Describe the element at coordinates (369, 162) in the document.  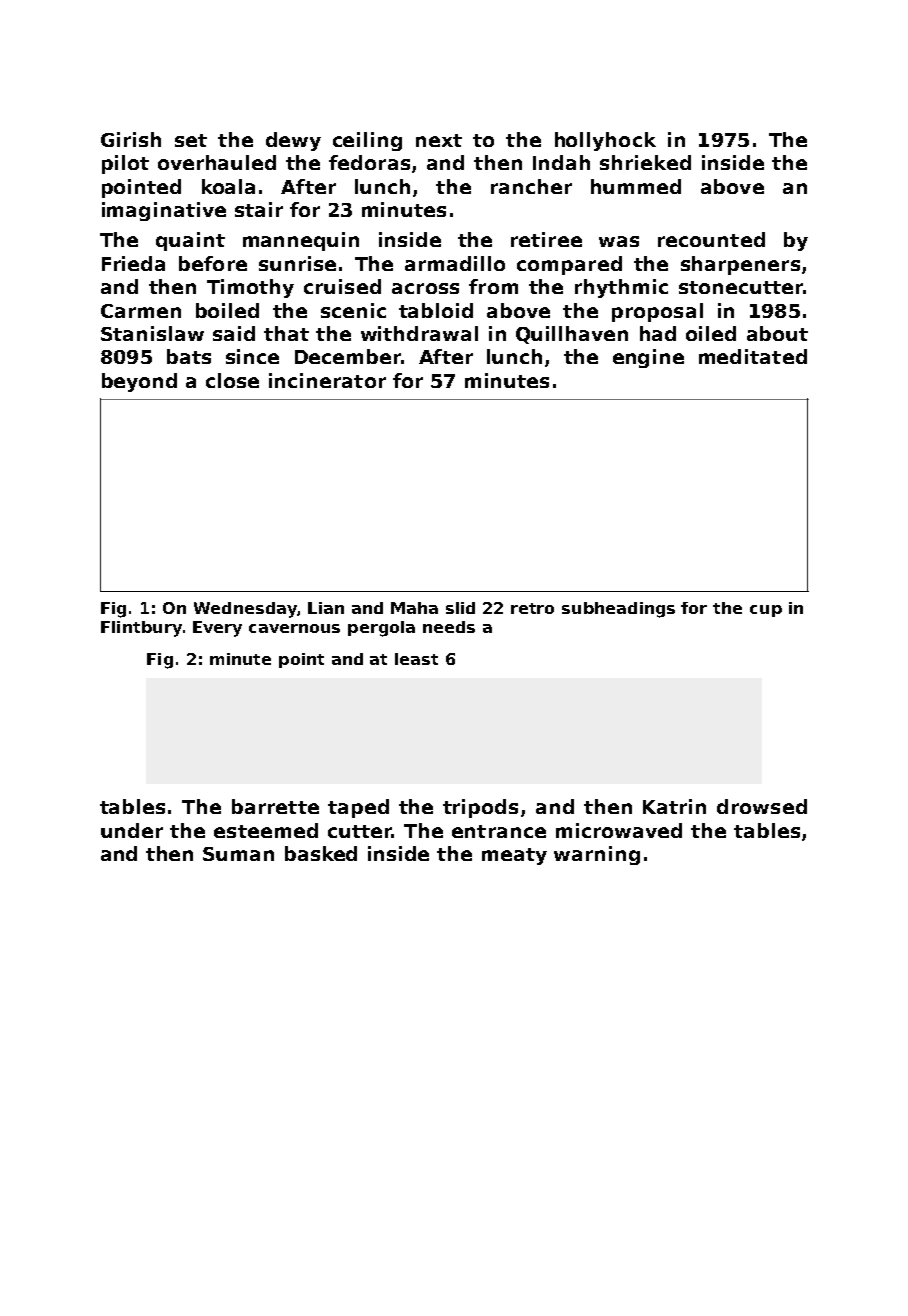
I see `fedoras` at that location.
